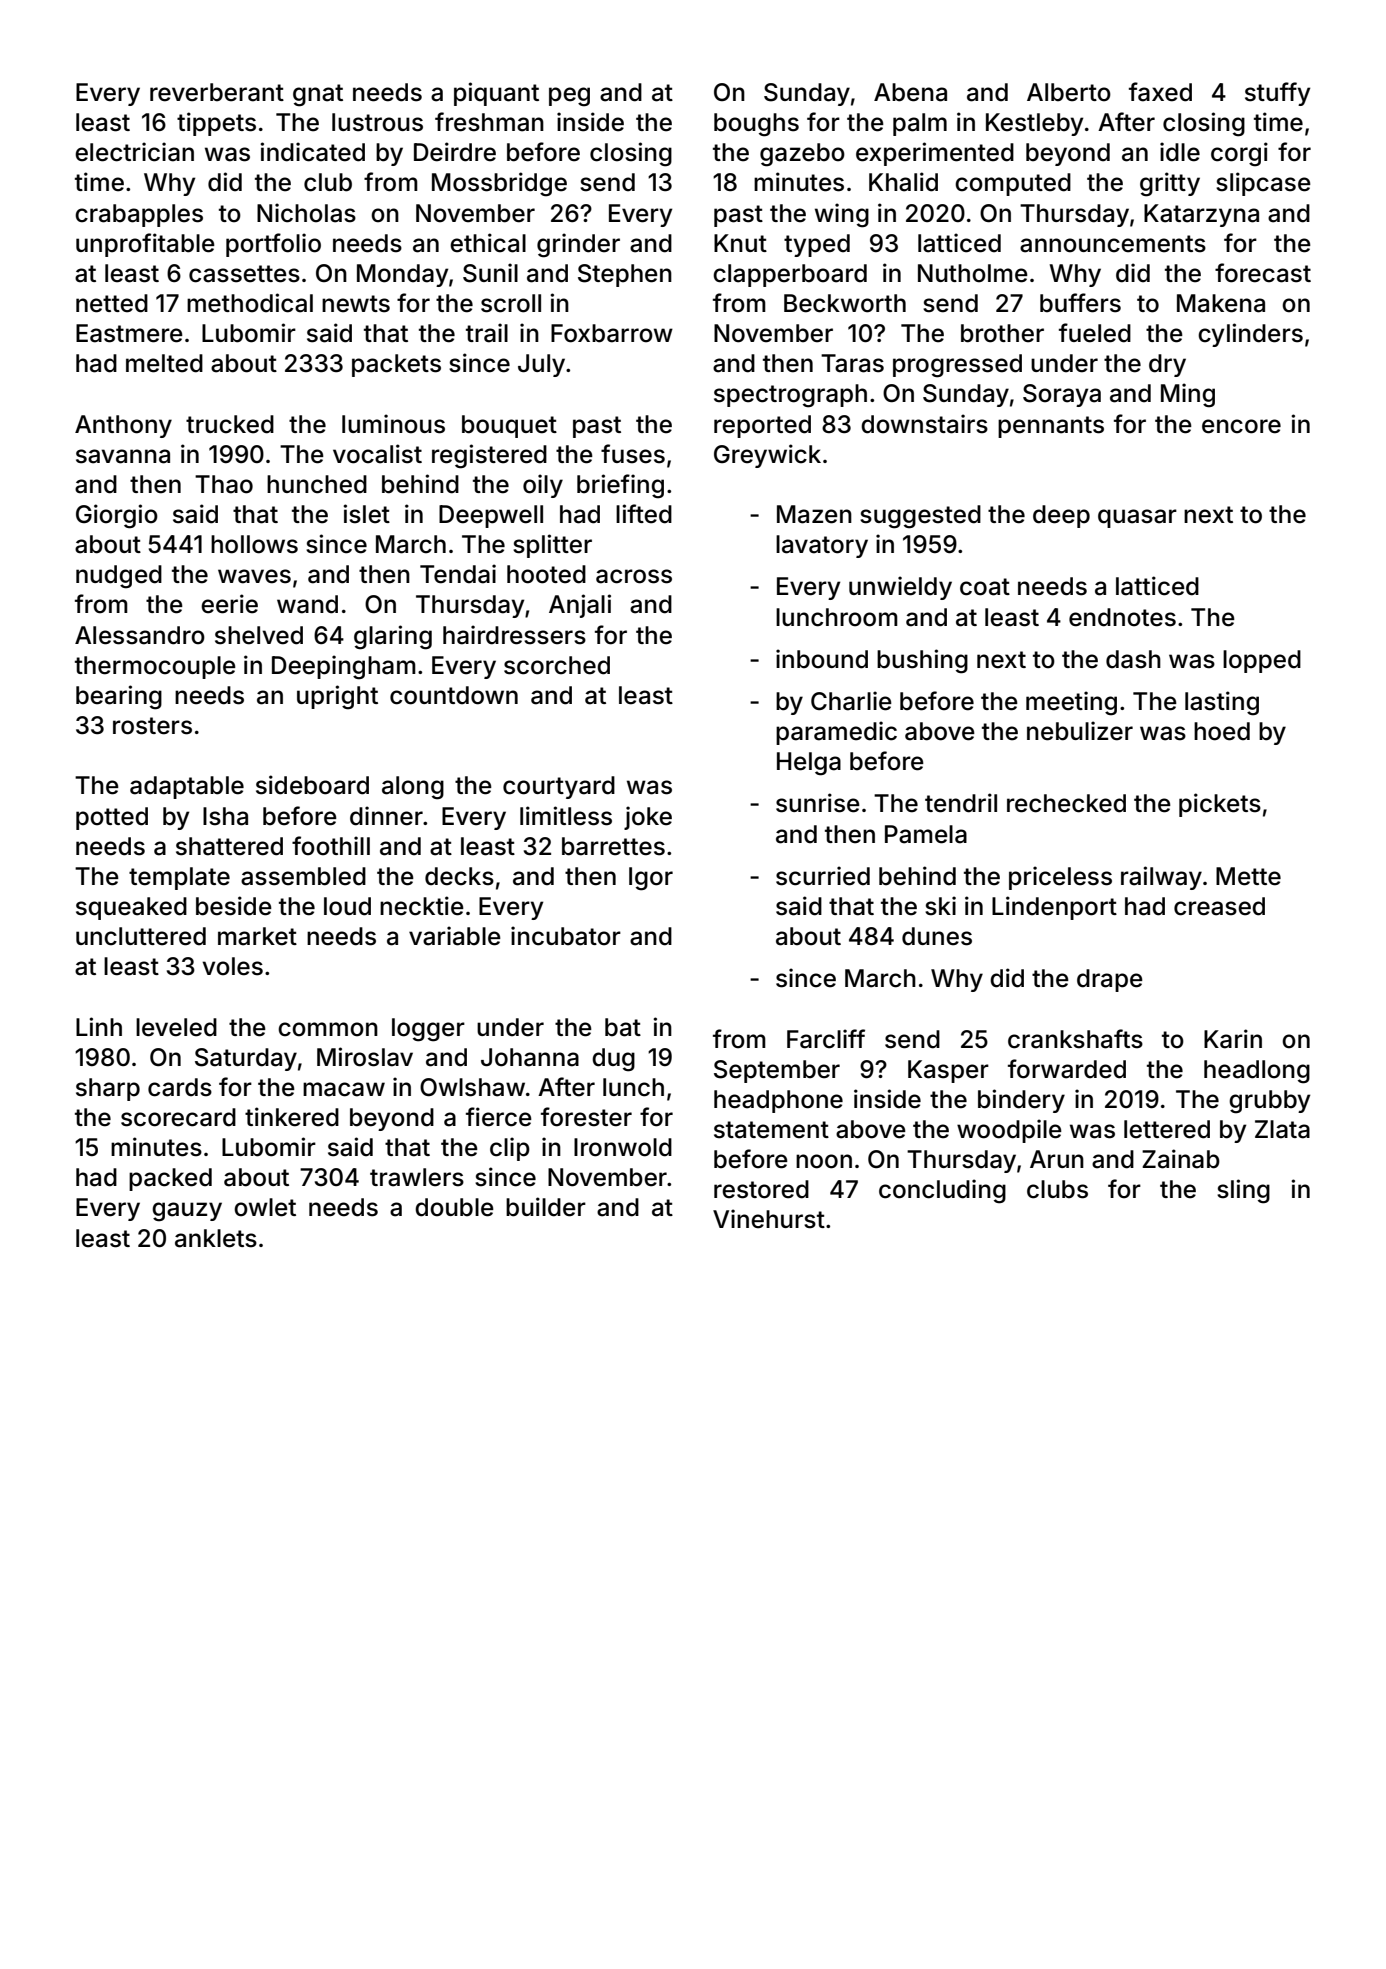 The width and height of the screenshot is (1386, 1969). What do you see at coordinates (509, 426) in the screenshot?
I see `bouquet` at bounding box center [509, 426].
